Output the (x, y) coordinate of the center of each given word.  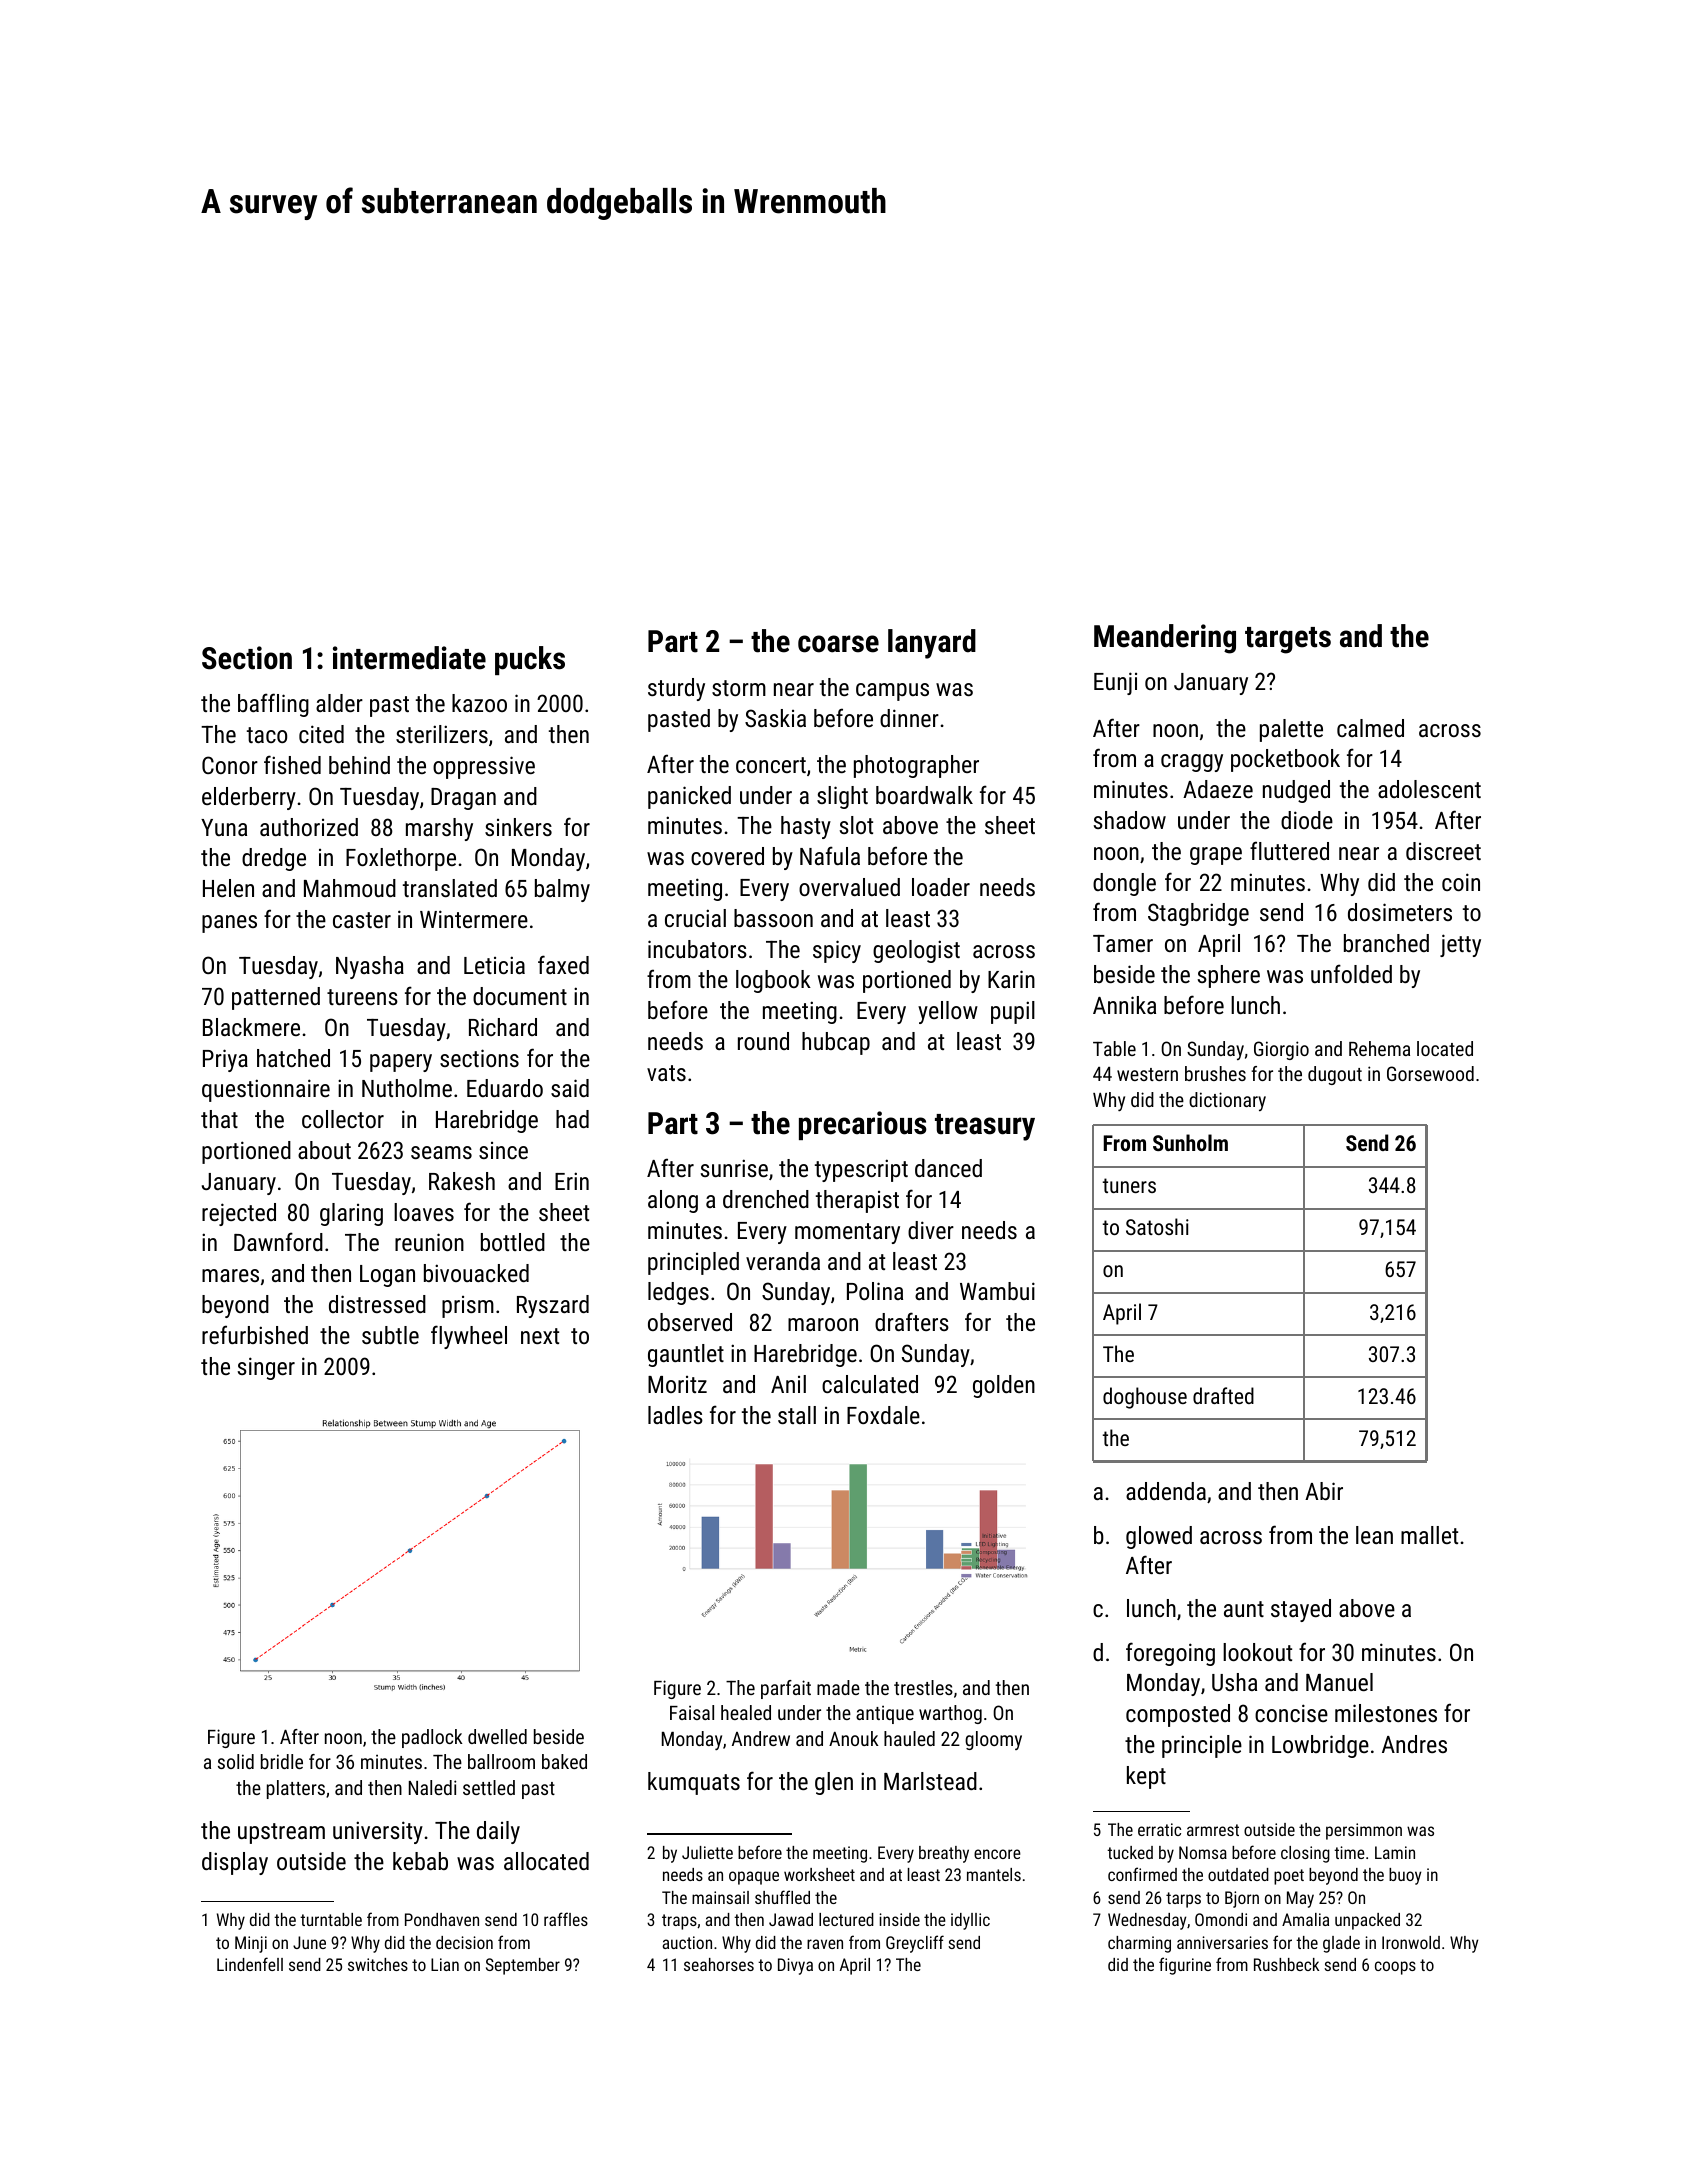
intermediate (409, 658)
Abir (1324, 1491)
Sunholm (1190, 1142)
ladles (675, 1415)
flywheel (469, 1337)
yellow (948, 1012)
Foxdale (883, 1415)
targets (1288, 640)
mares (230, 1275)
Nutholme (407, 1088)
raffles (566, 1919)
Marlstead (930, 1781)
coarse (838, 644)
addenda (1166, 1491)
